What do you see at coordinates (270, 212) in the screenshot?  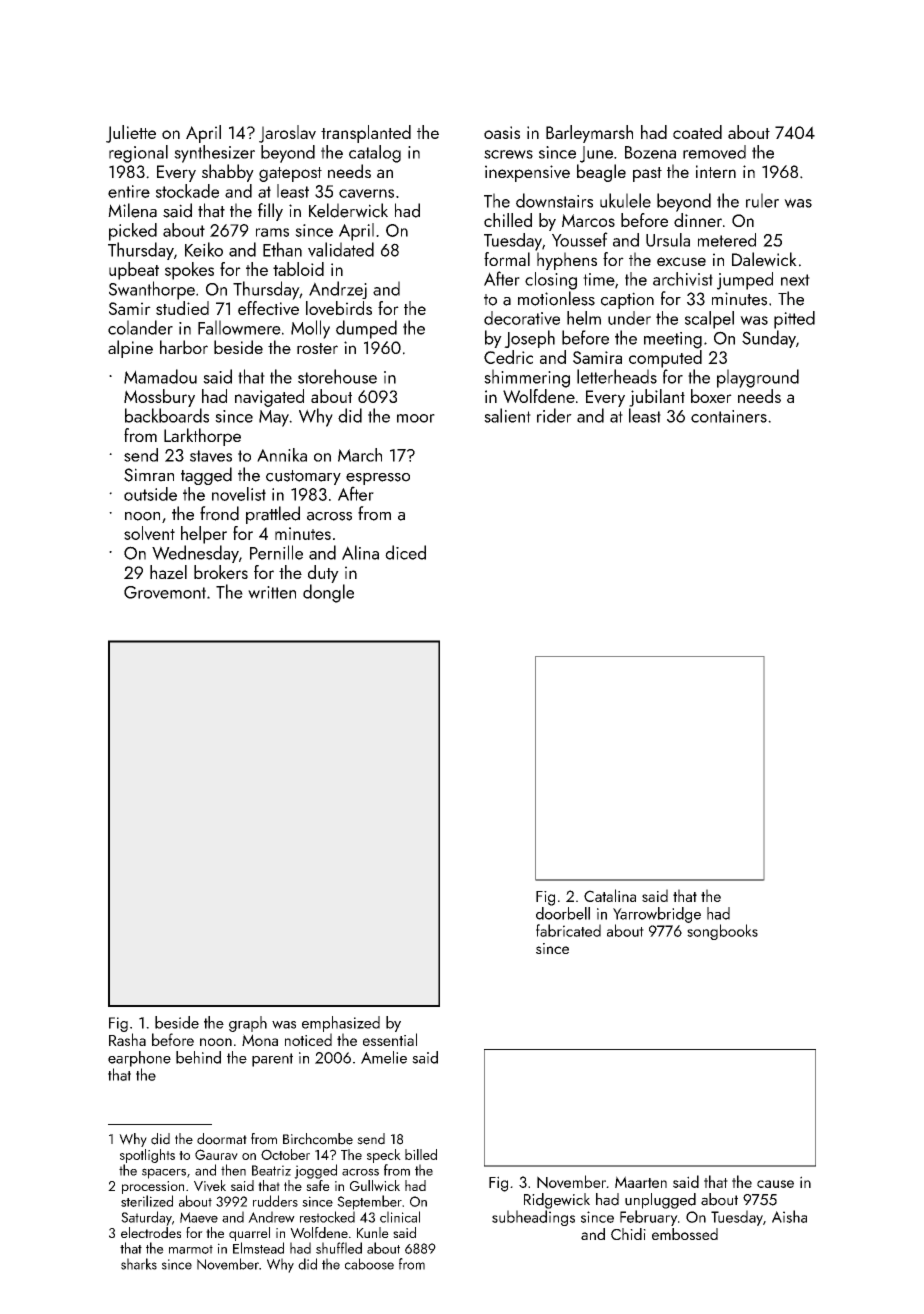 I see `filly` at bounding box center [270, 212].
